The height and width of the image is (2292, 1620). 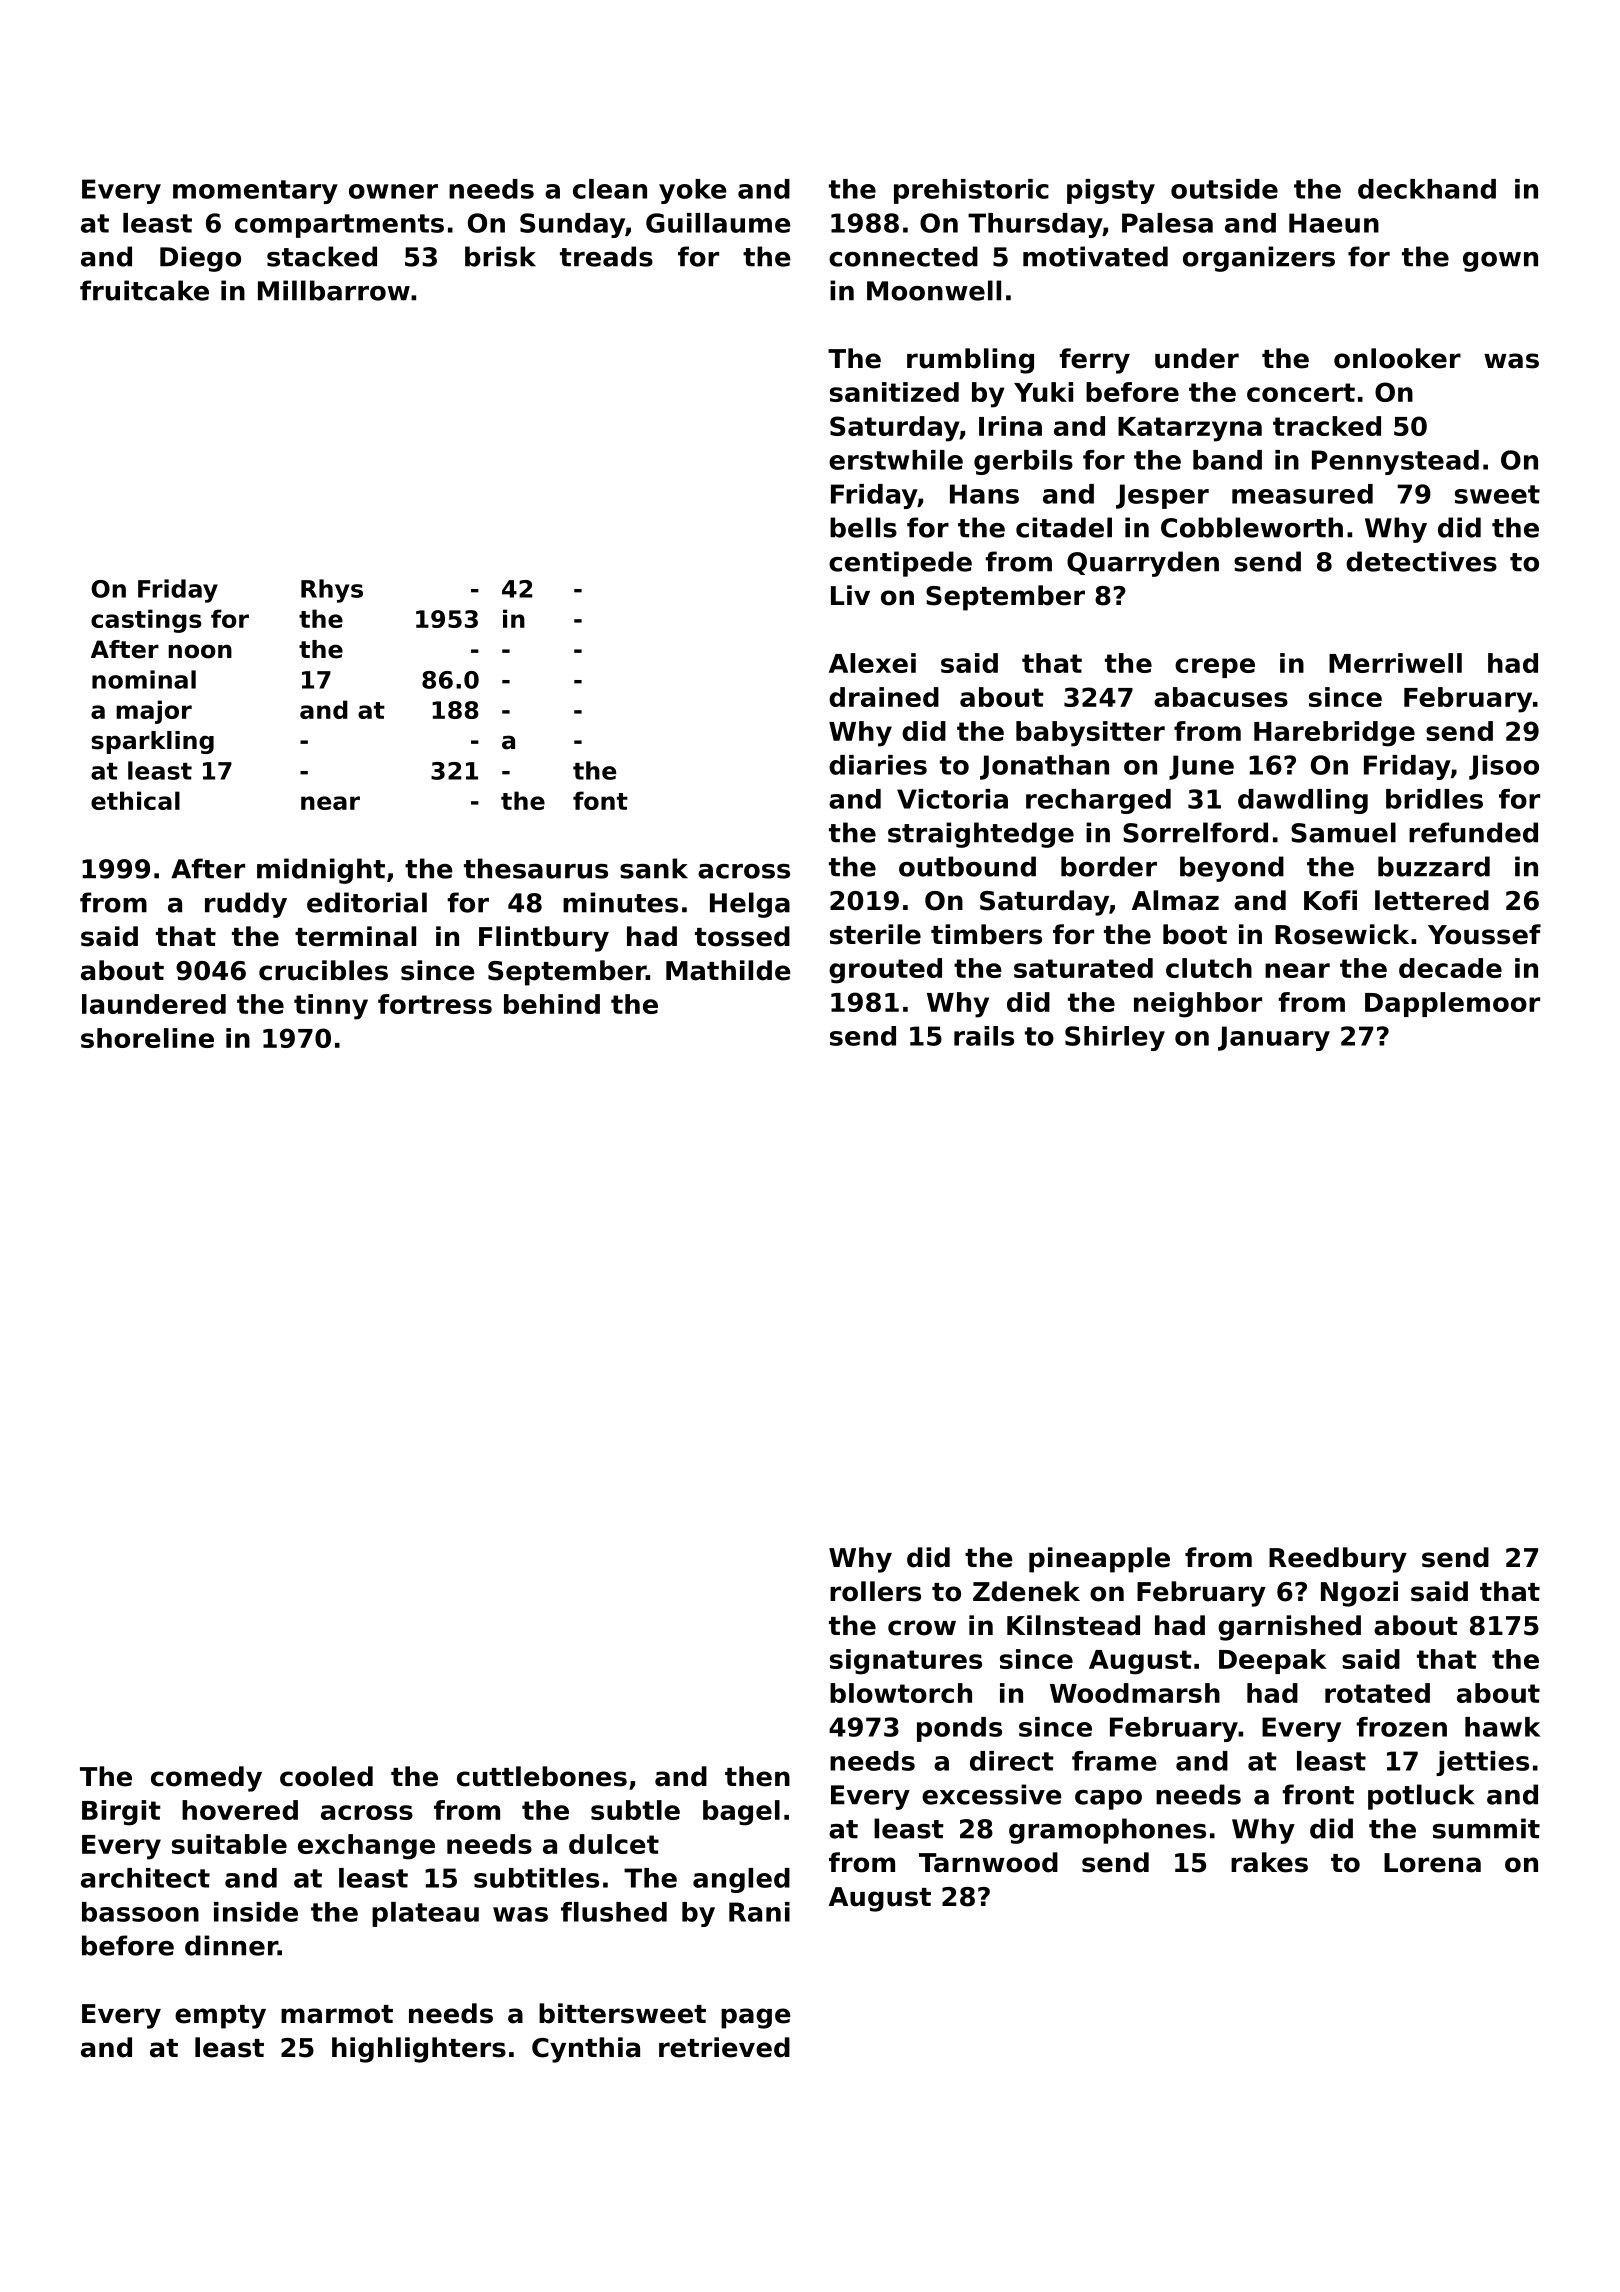 I want to click on prehistoric, so click(x=971, y=191).
